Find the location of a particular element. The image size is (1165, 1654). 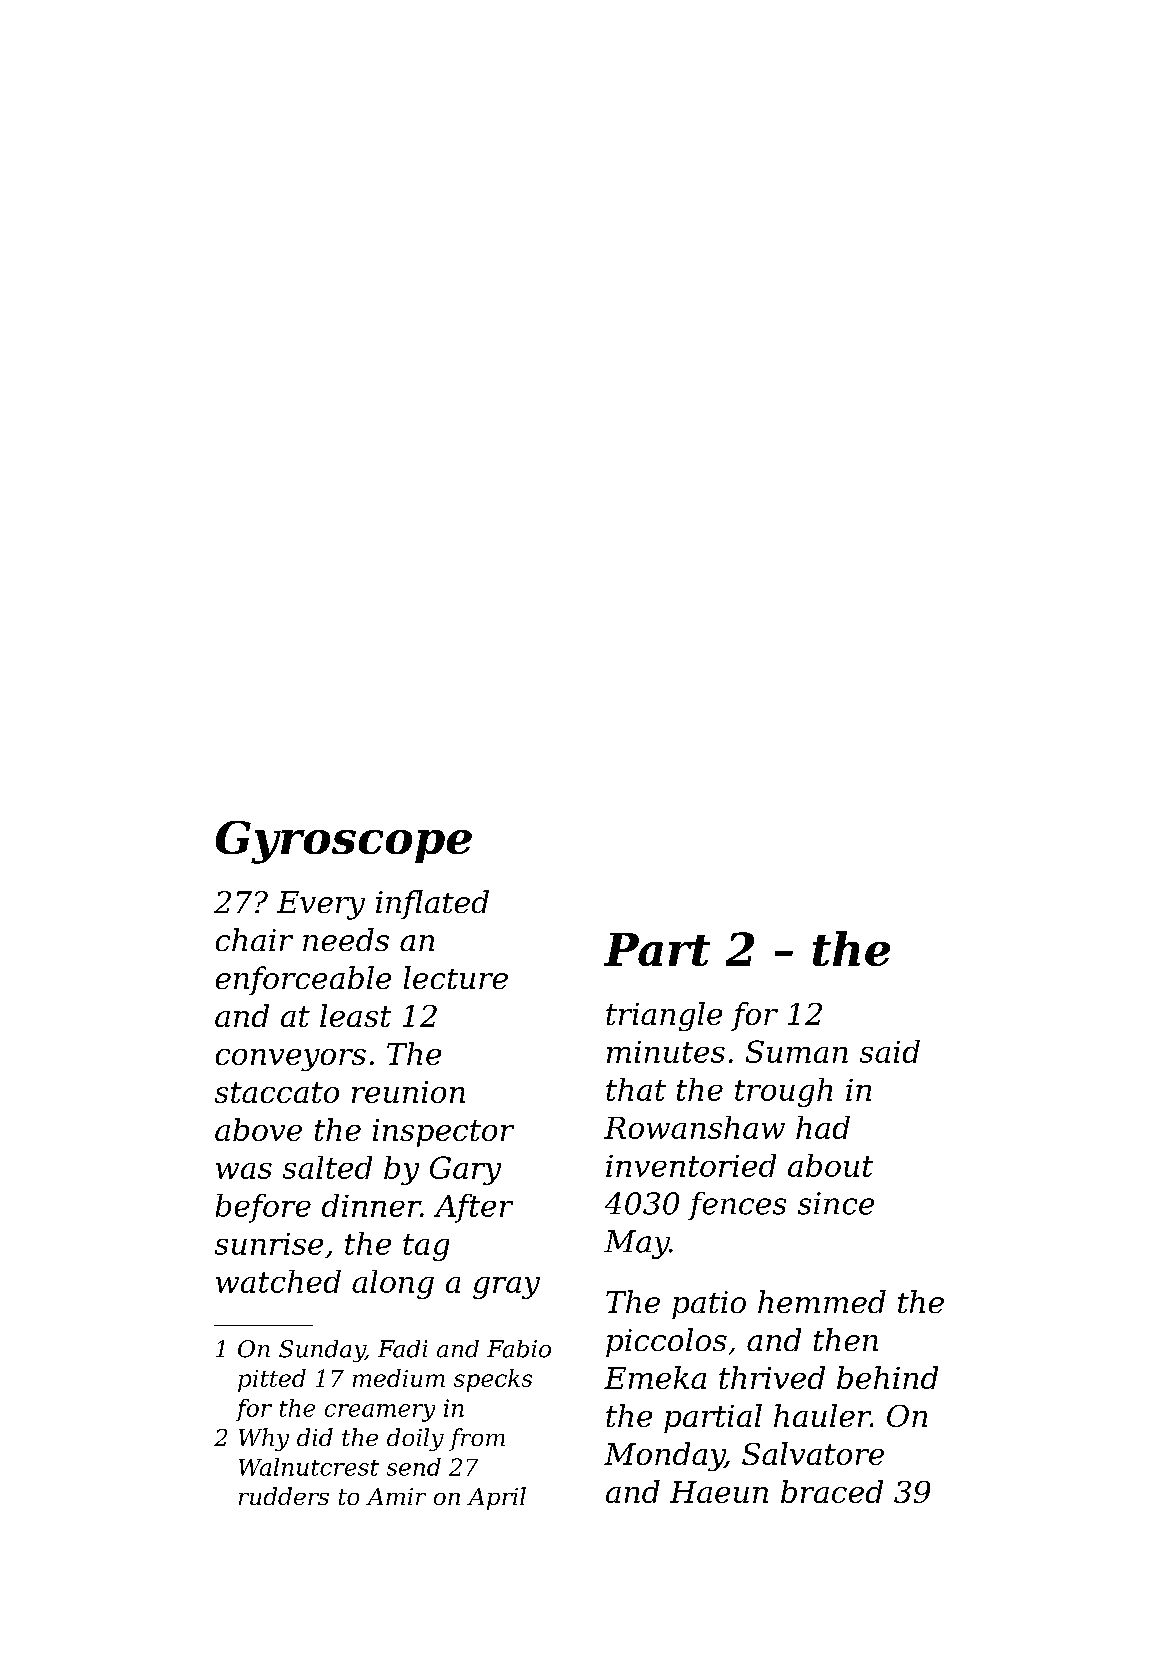

Suman is located at coordinates (797, 1051).
